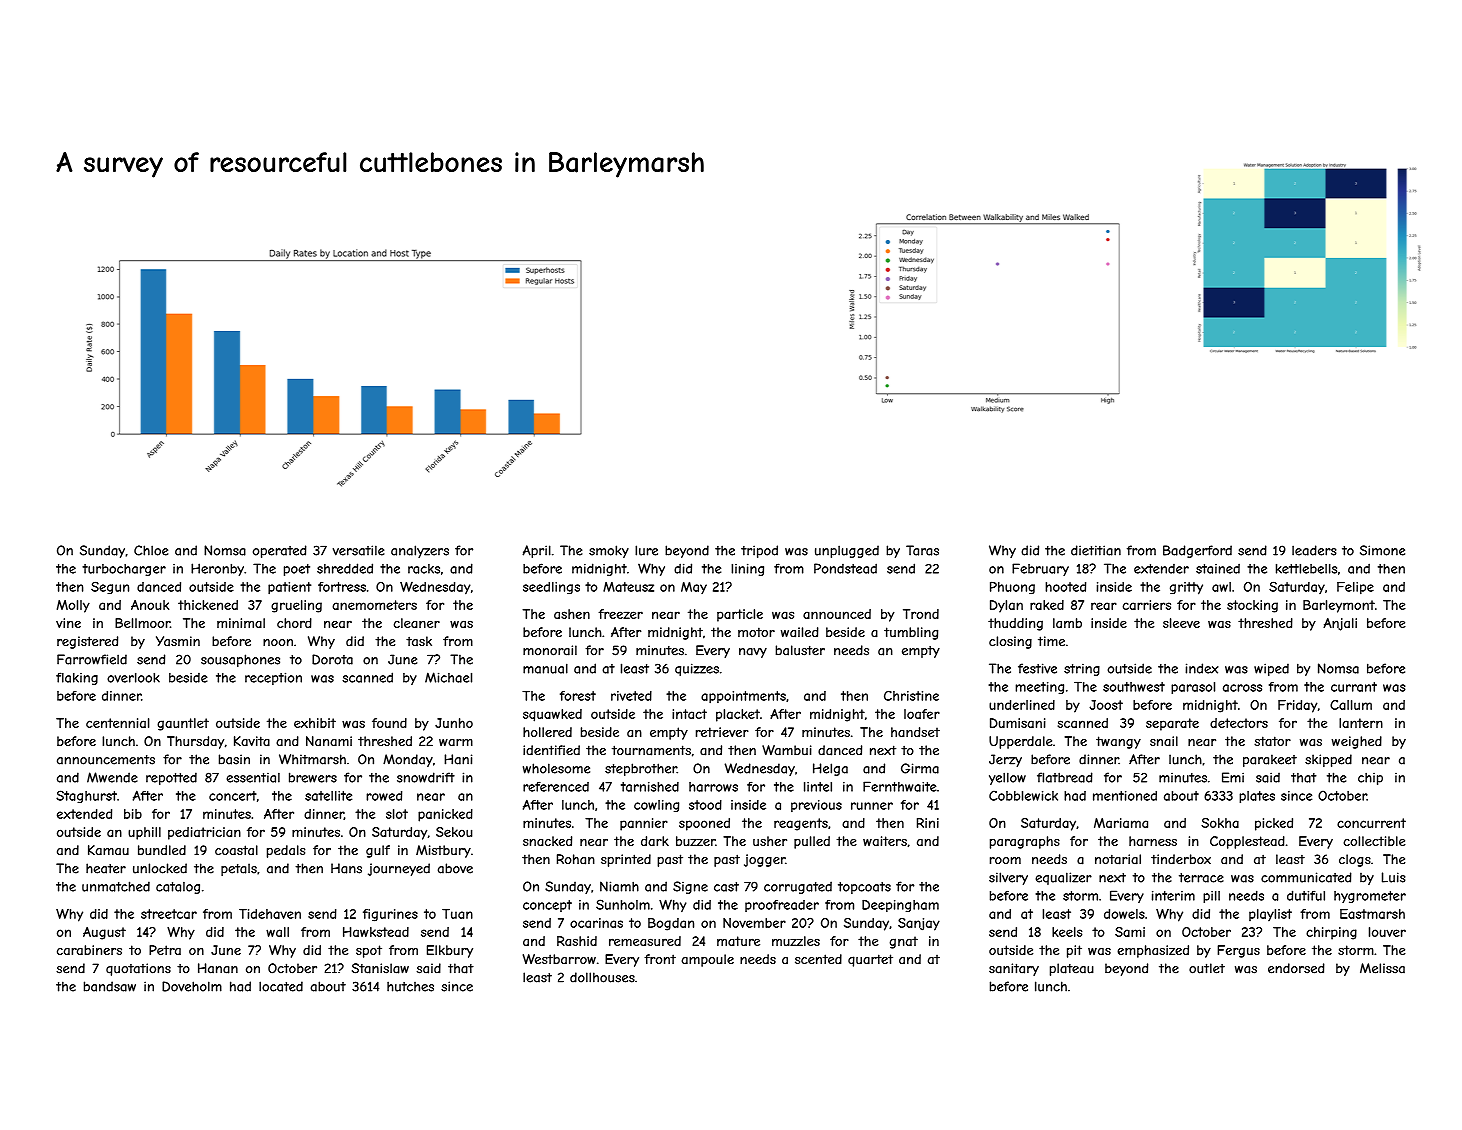  I want to click on wailed, so click(800, 632).
